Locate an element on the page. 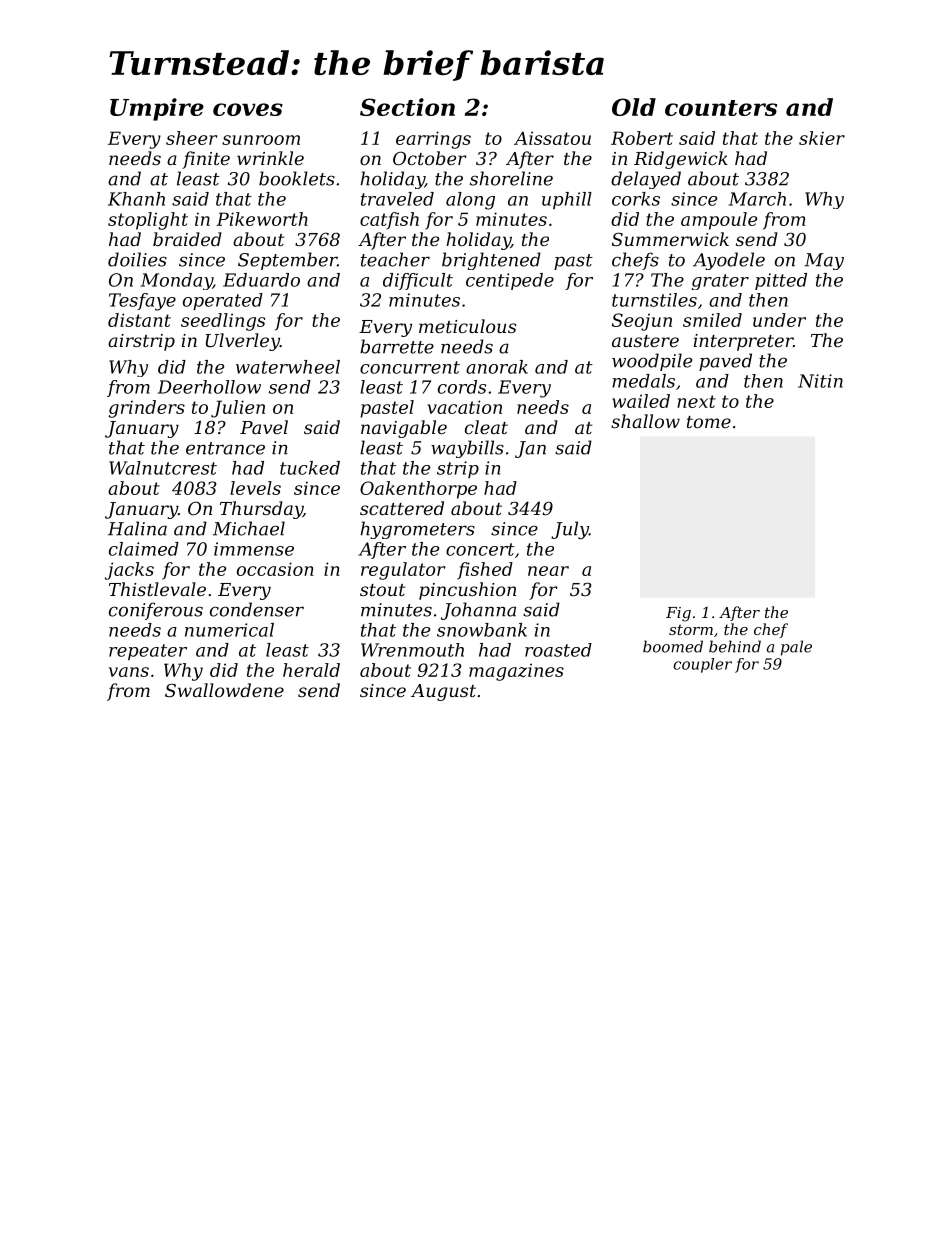  Old is located at coordinates (634, 107).
